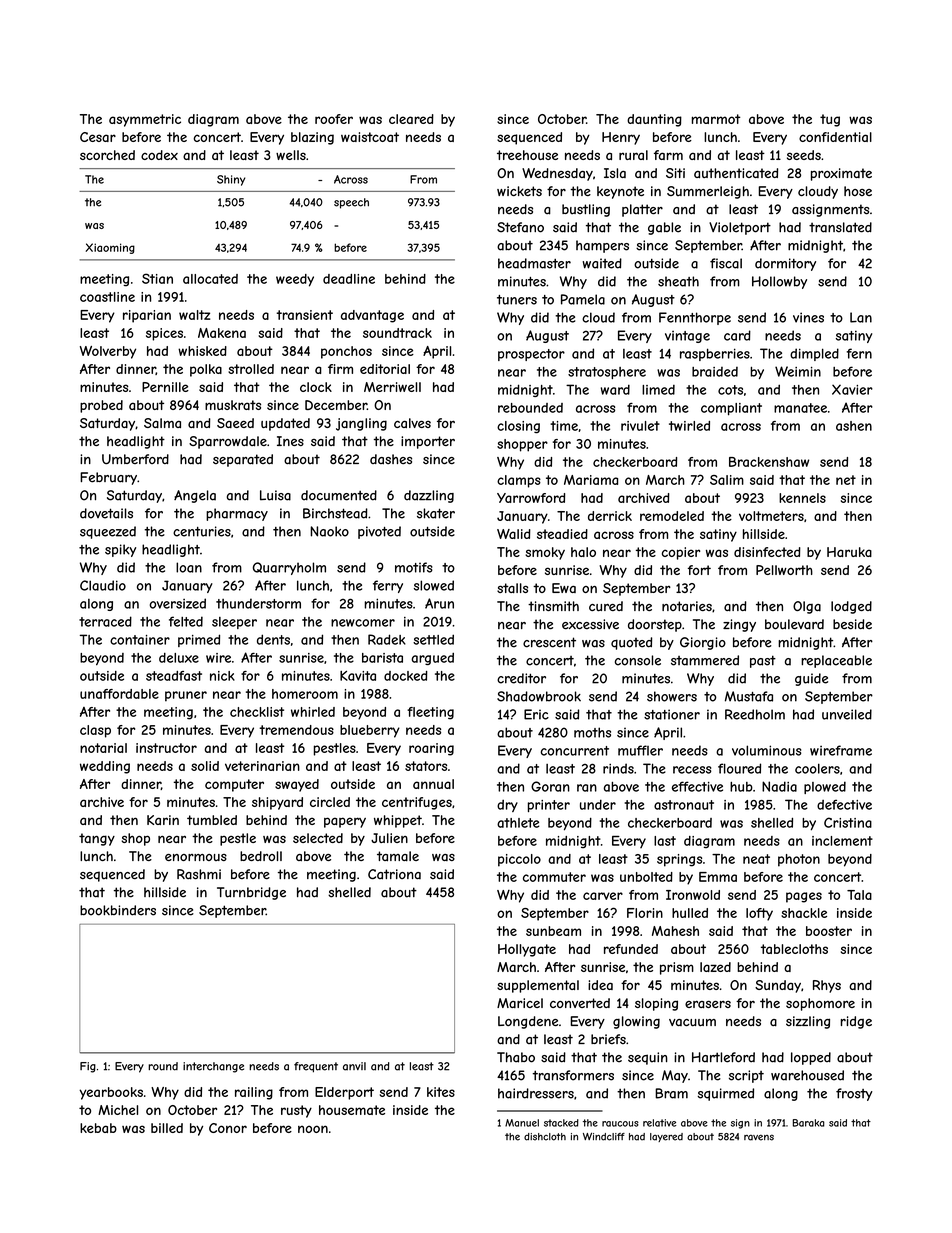 The image size is (952, 1233). What do you see at coordinates (210, 279) in the page?
I see `allocated` at bounding box center [210, 279].
